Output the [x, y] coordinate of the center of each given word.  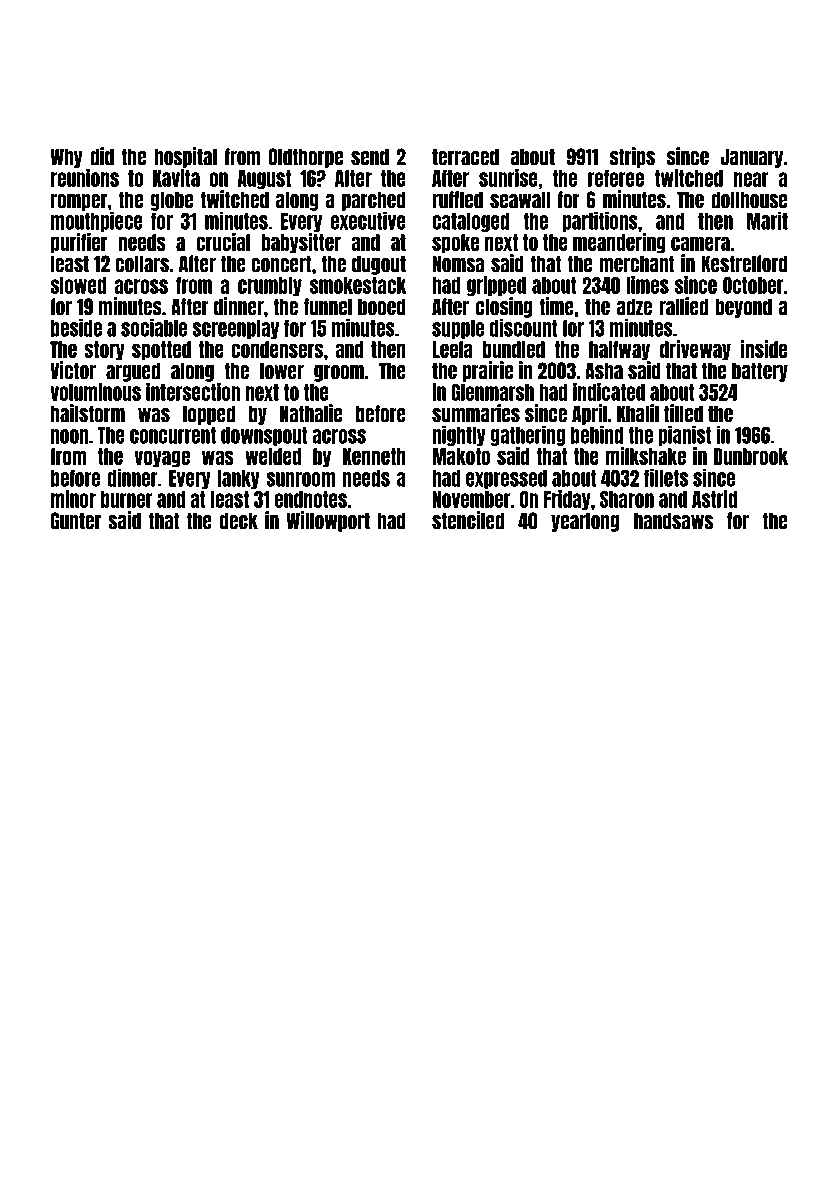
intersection [193, 392]
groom [339, 373]
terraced [465, 157]
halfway [619, 351]
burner [127, 499]
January [752, 158]
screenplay [235, 329]
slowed [78, 285]
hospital [185, 157]
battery [760, 372]
